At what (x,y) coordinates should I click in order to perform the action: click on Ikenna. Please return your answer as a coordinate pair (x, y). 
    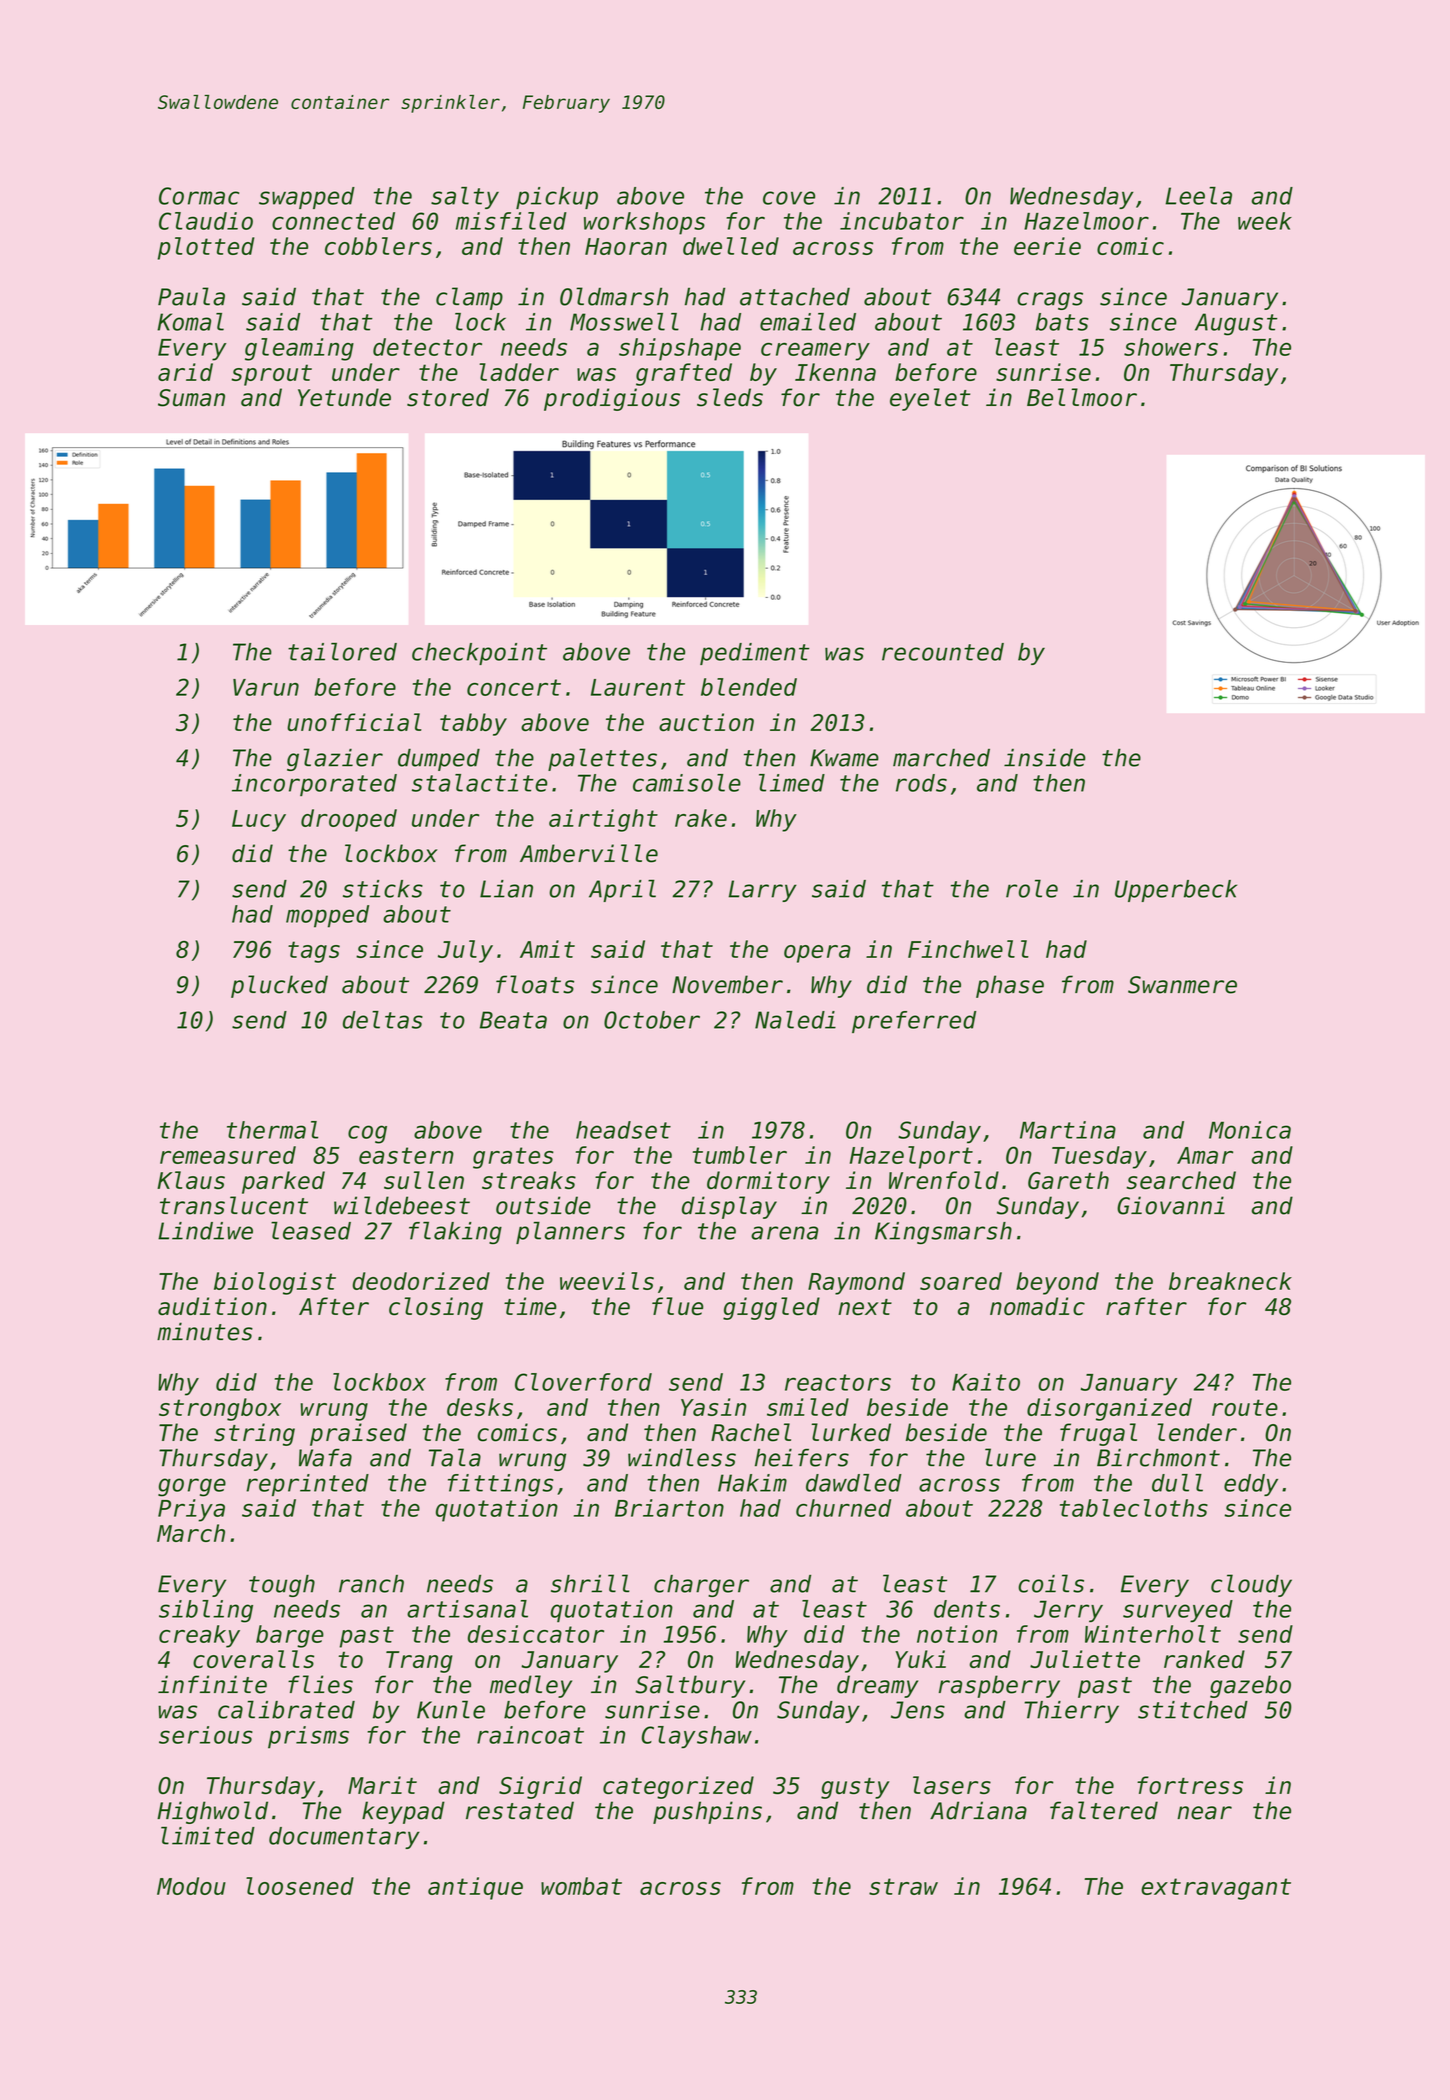
    Looking at the image, I should click on (835, 372).
